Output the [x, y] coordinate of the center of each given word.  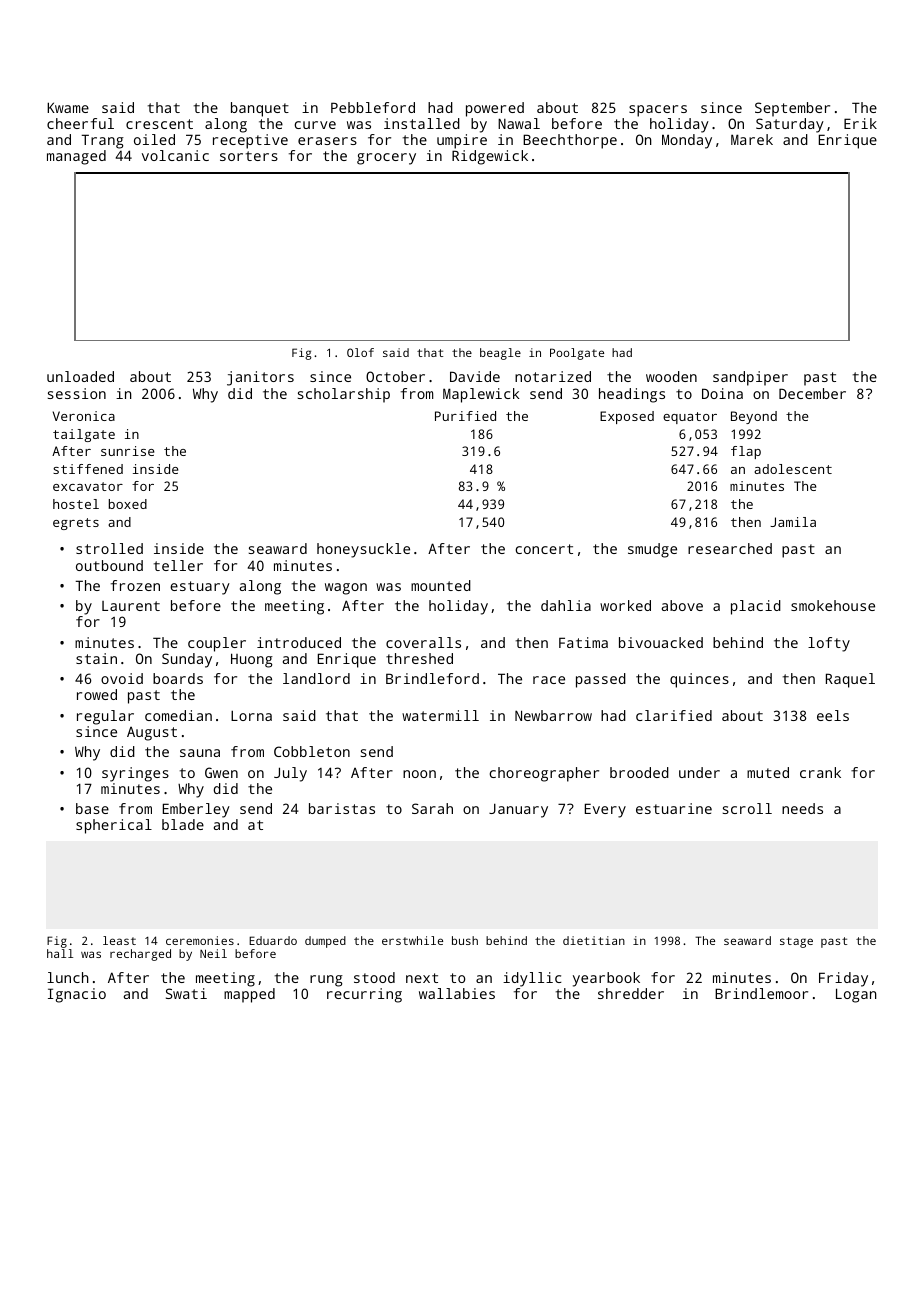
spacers [658, 111]
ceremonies [200, 940]
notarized [553, 376]
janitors [260, 378]
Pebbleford [373, 107]
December [812, 393]
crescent [159, 124]
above [682, 605]
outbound [109, 565]
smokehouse [833, 605]
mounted [441, 585]
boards [178, 678]
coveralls [423, 642]
